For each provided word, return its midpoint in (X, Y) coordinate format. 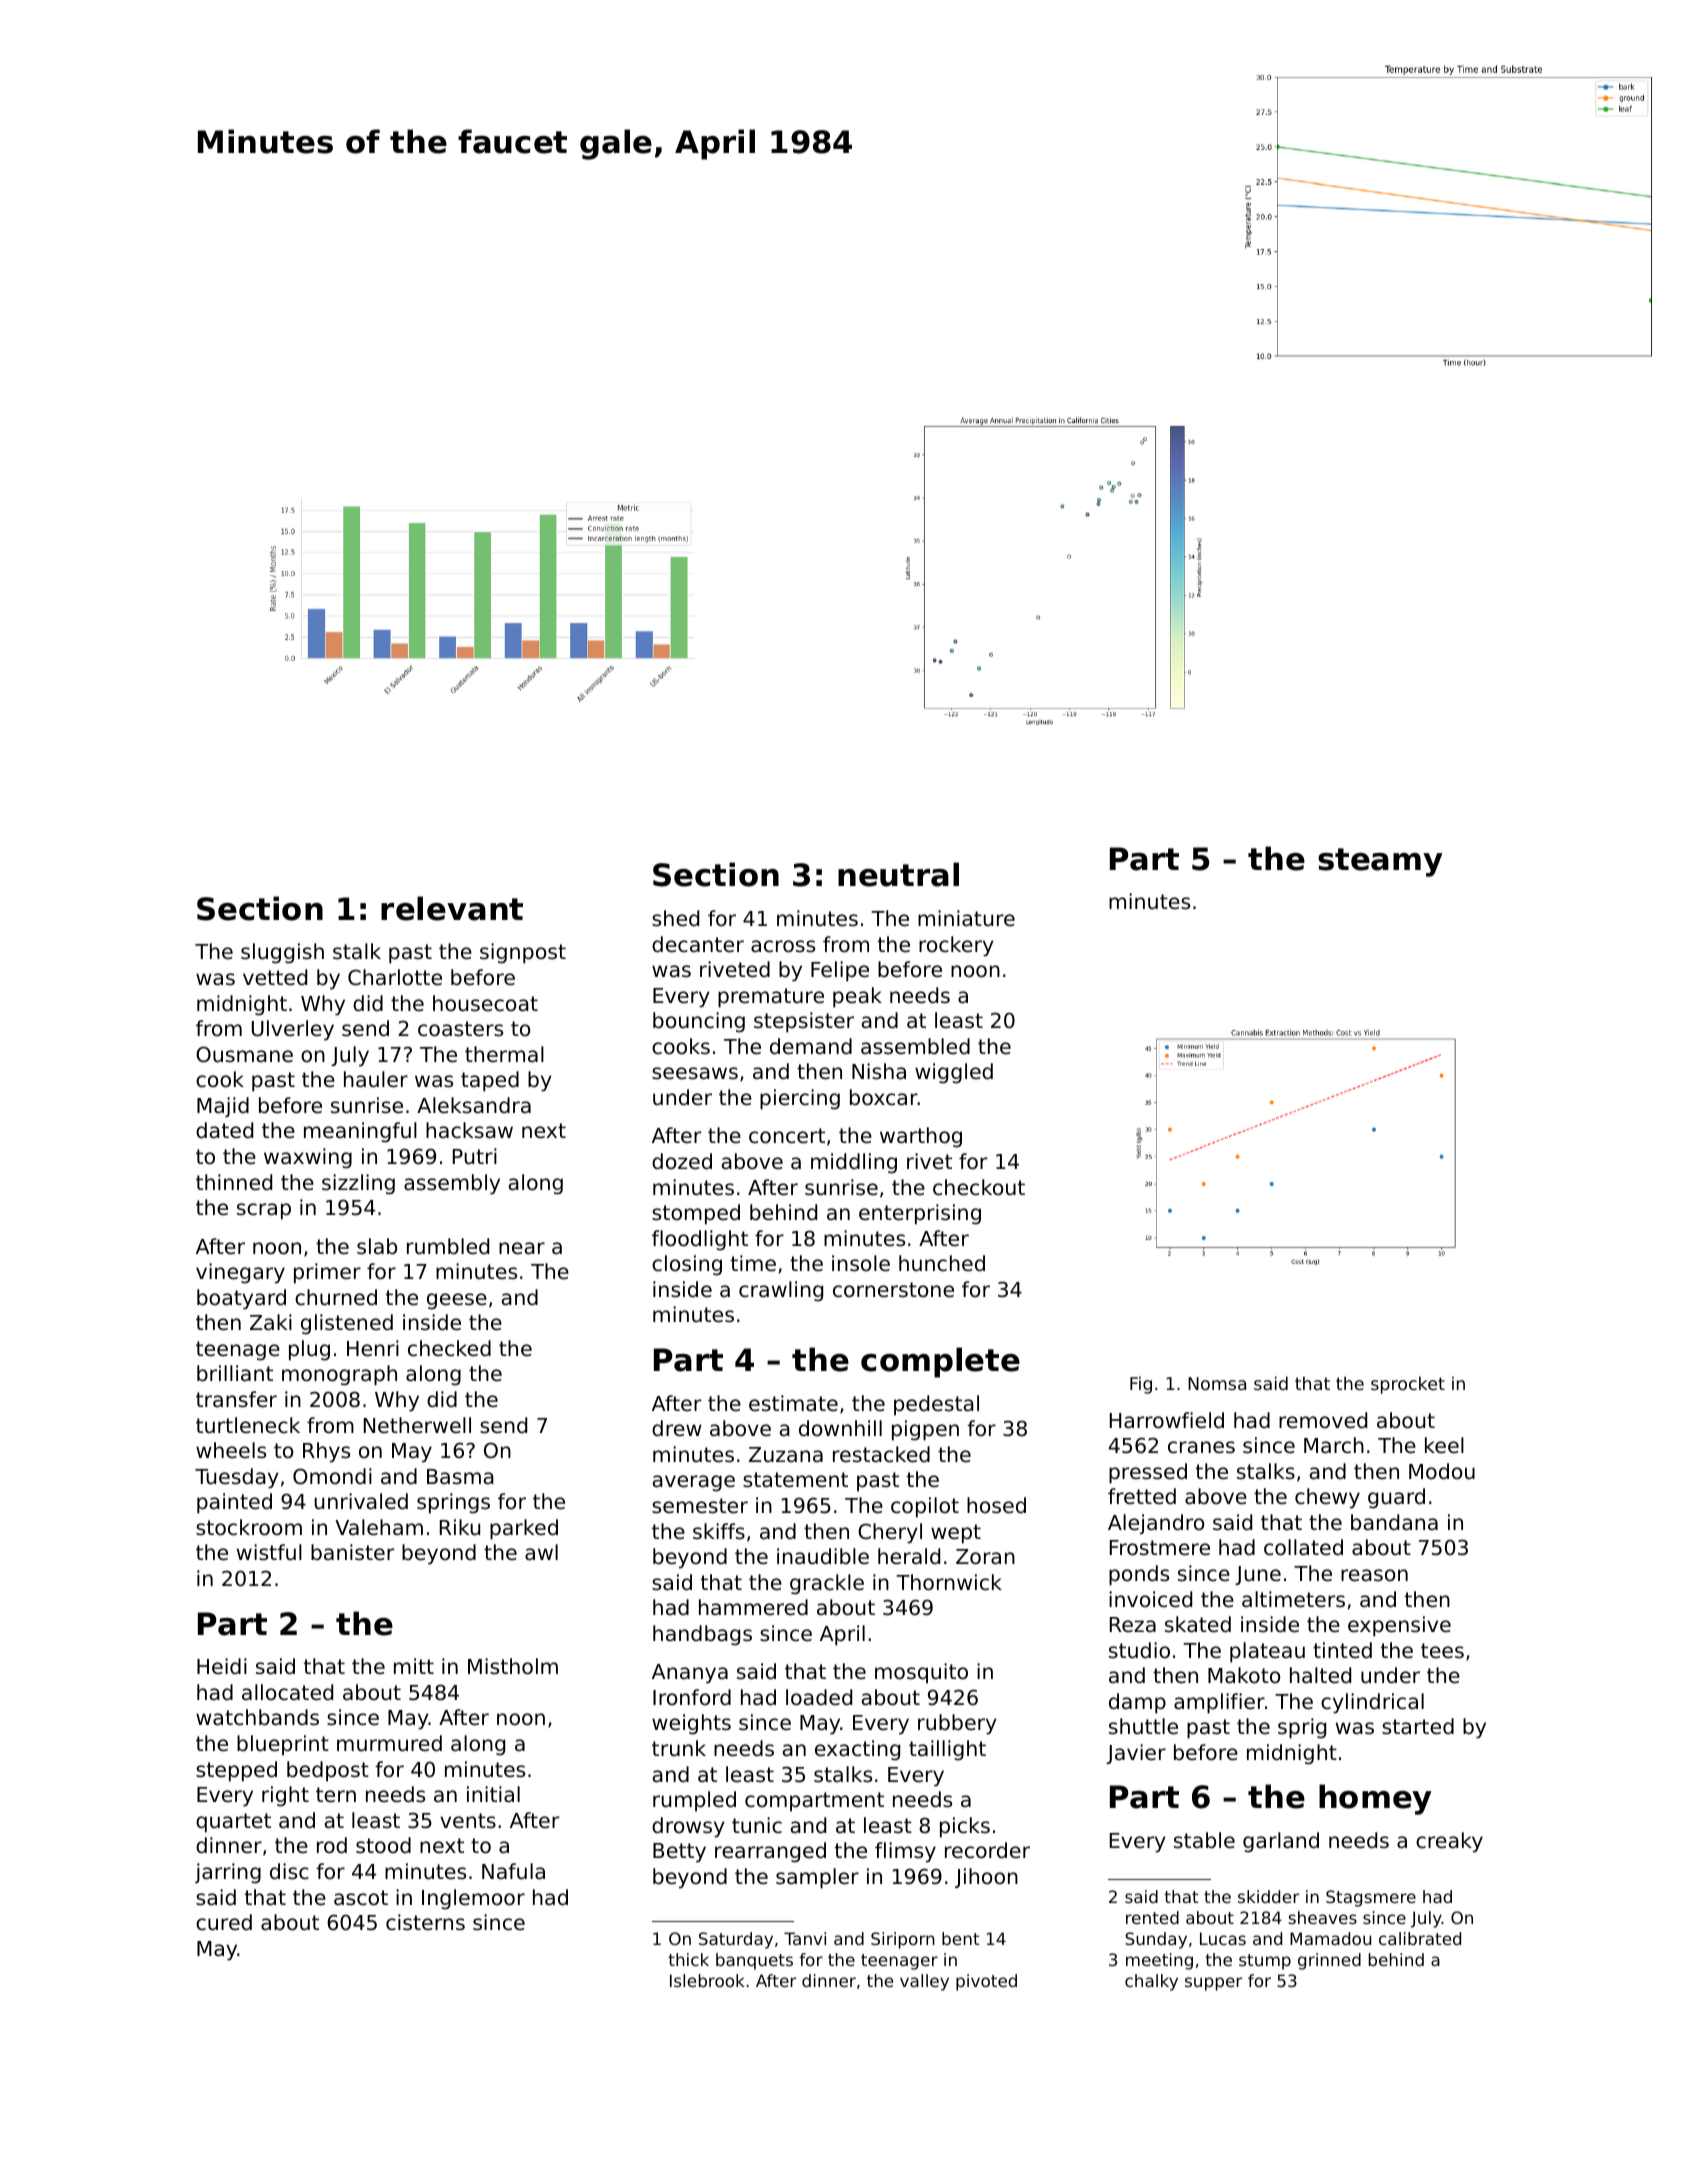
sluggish (282, 953)
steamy (1380, 862)
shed (675, 918)
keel (1444, 1445)
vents (468, 1821)
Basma (460, 1477)
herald (909, 1556)
